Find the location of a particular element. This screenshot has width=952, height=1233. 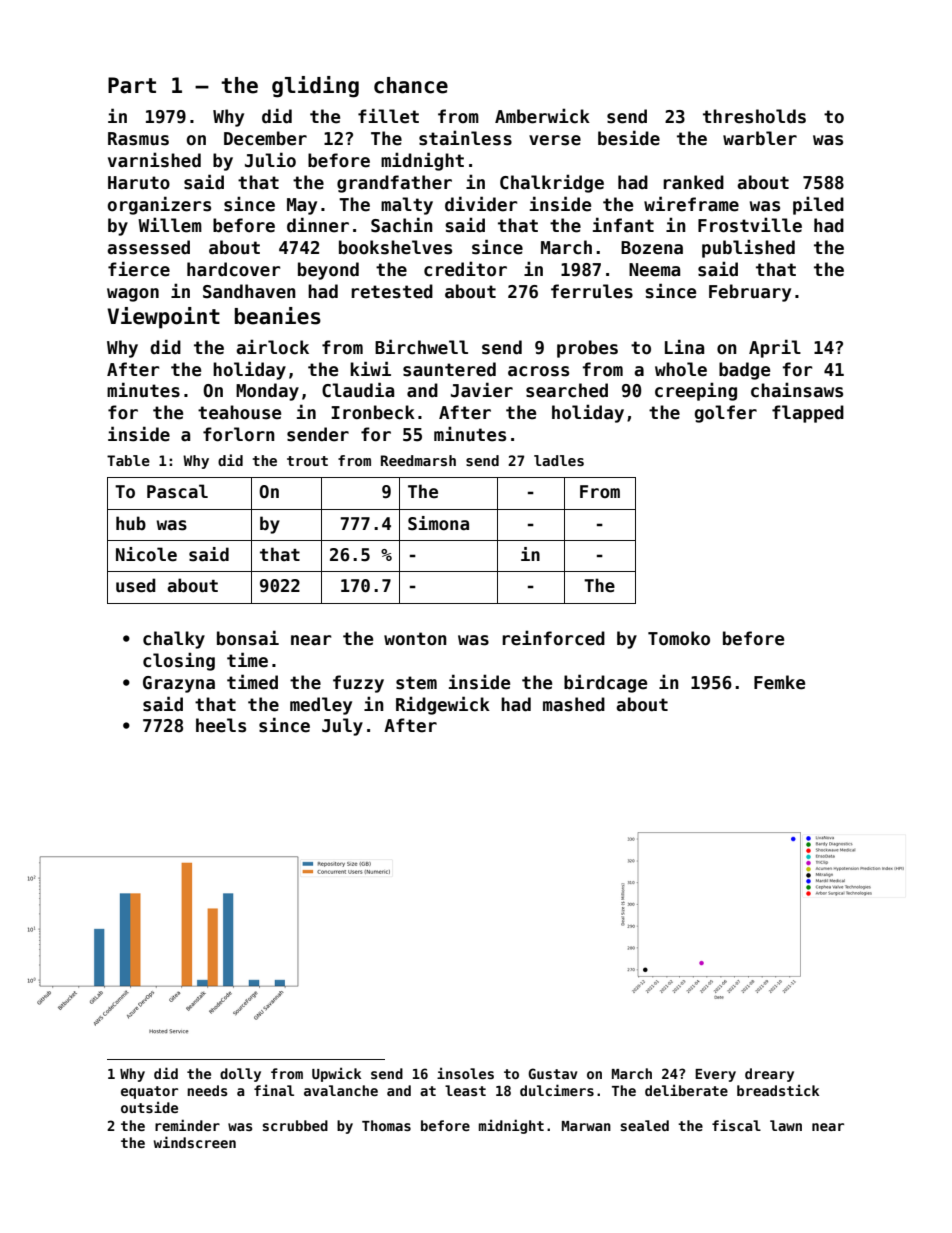

lawn is located at coordinates (786, 1125).
